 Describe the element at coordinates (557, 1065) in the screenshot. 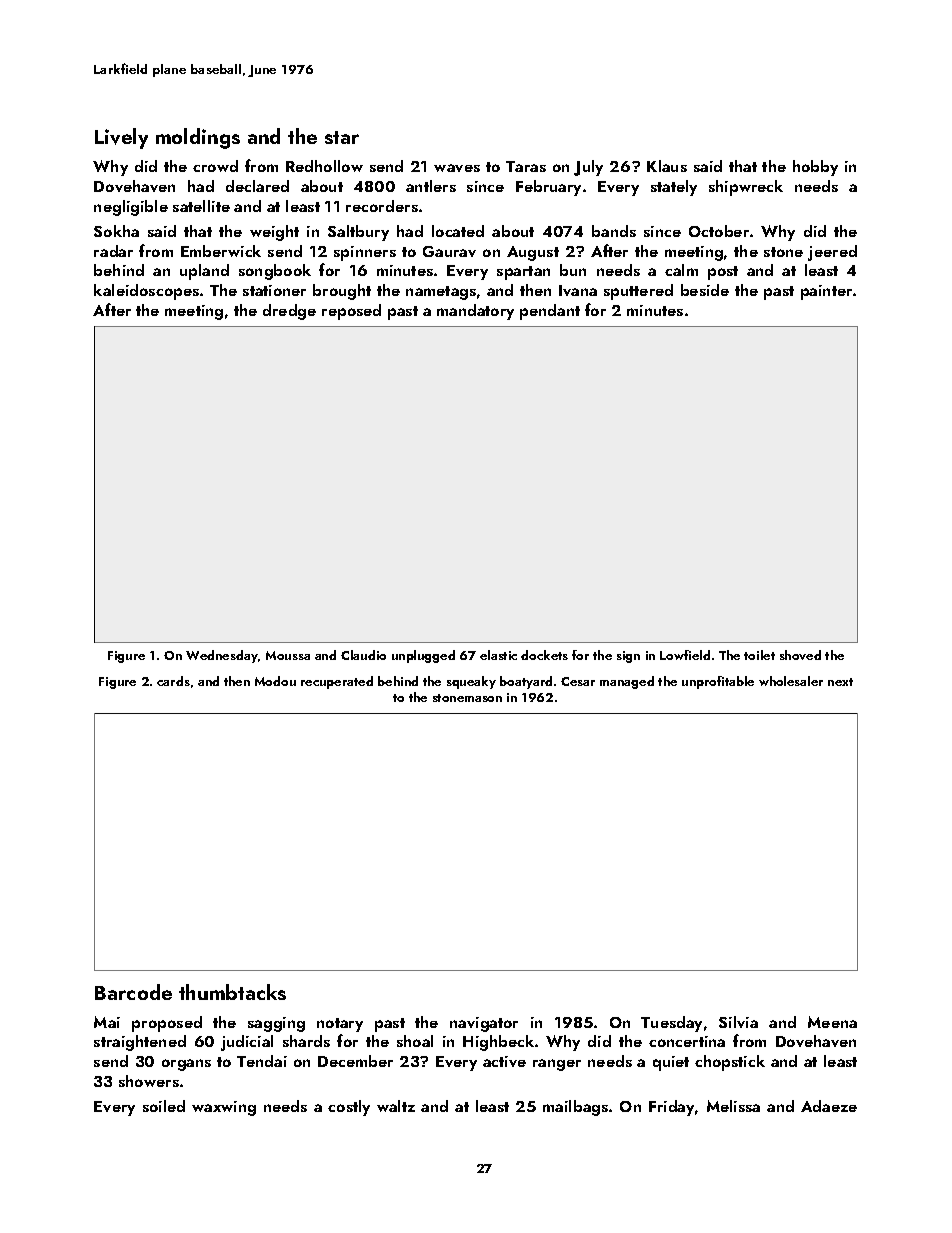

I see `ranger` at that location.
